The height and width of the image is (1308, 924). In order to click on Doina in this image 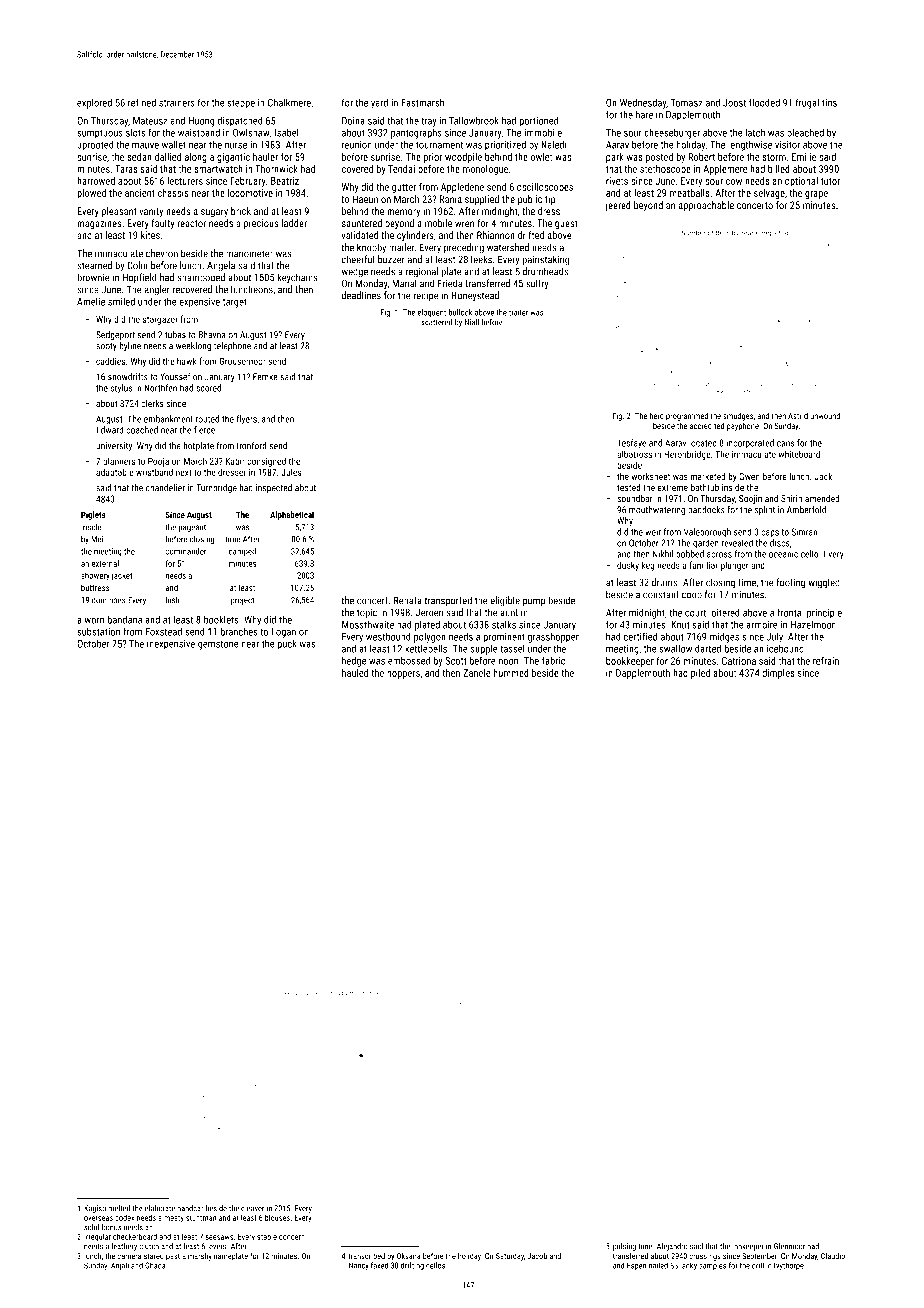, I will do `click(353, 121)`.
